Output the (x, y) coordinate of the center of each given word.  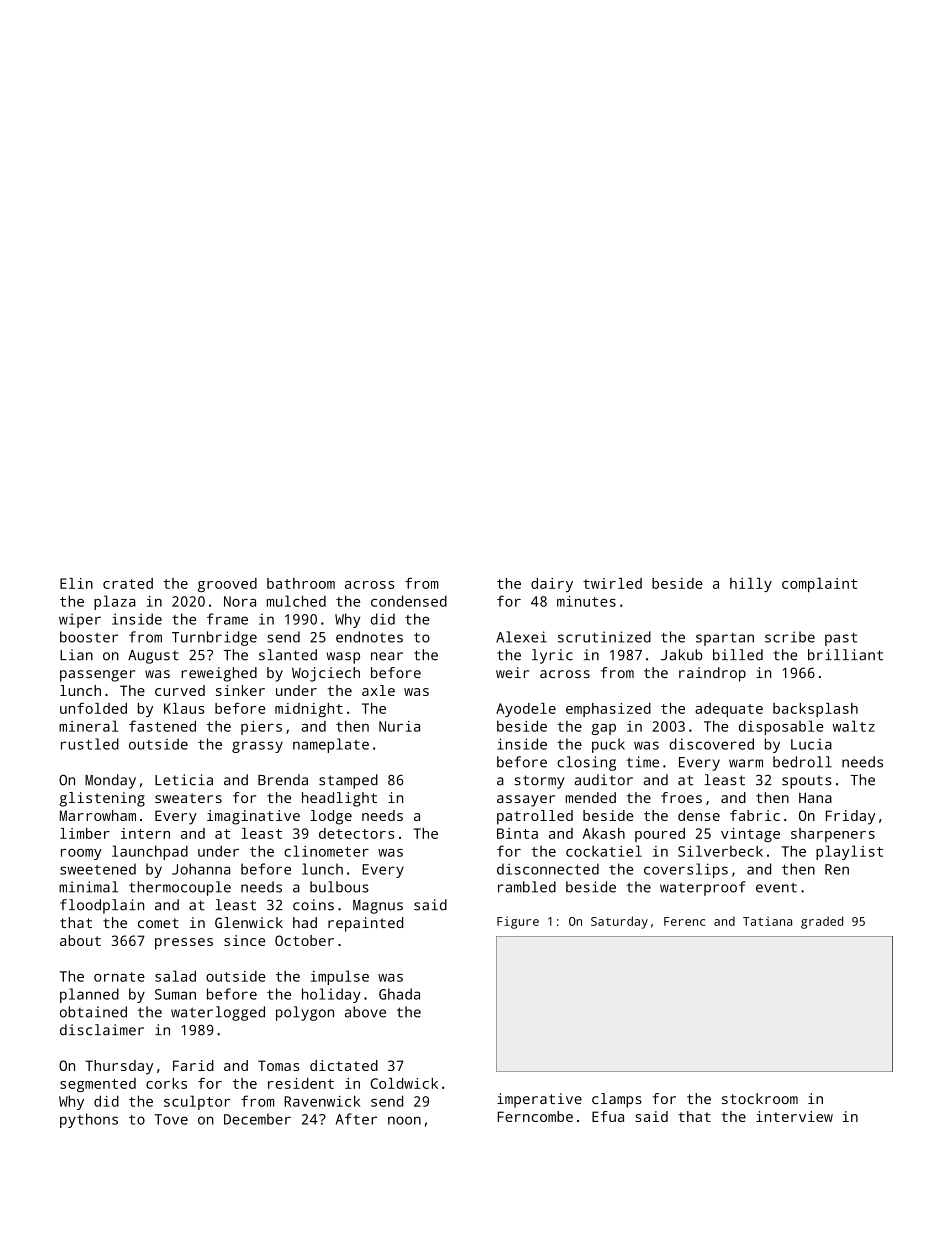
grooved (227, 585)
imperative (539, 1100)
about (80, 940)
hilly (751, 585)
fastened (162, 726)
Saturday (619, 922)
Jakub (682, 655)
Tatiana (767, 921)
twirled (612, 583)
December (257, 1119)
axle (378, 690)
